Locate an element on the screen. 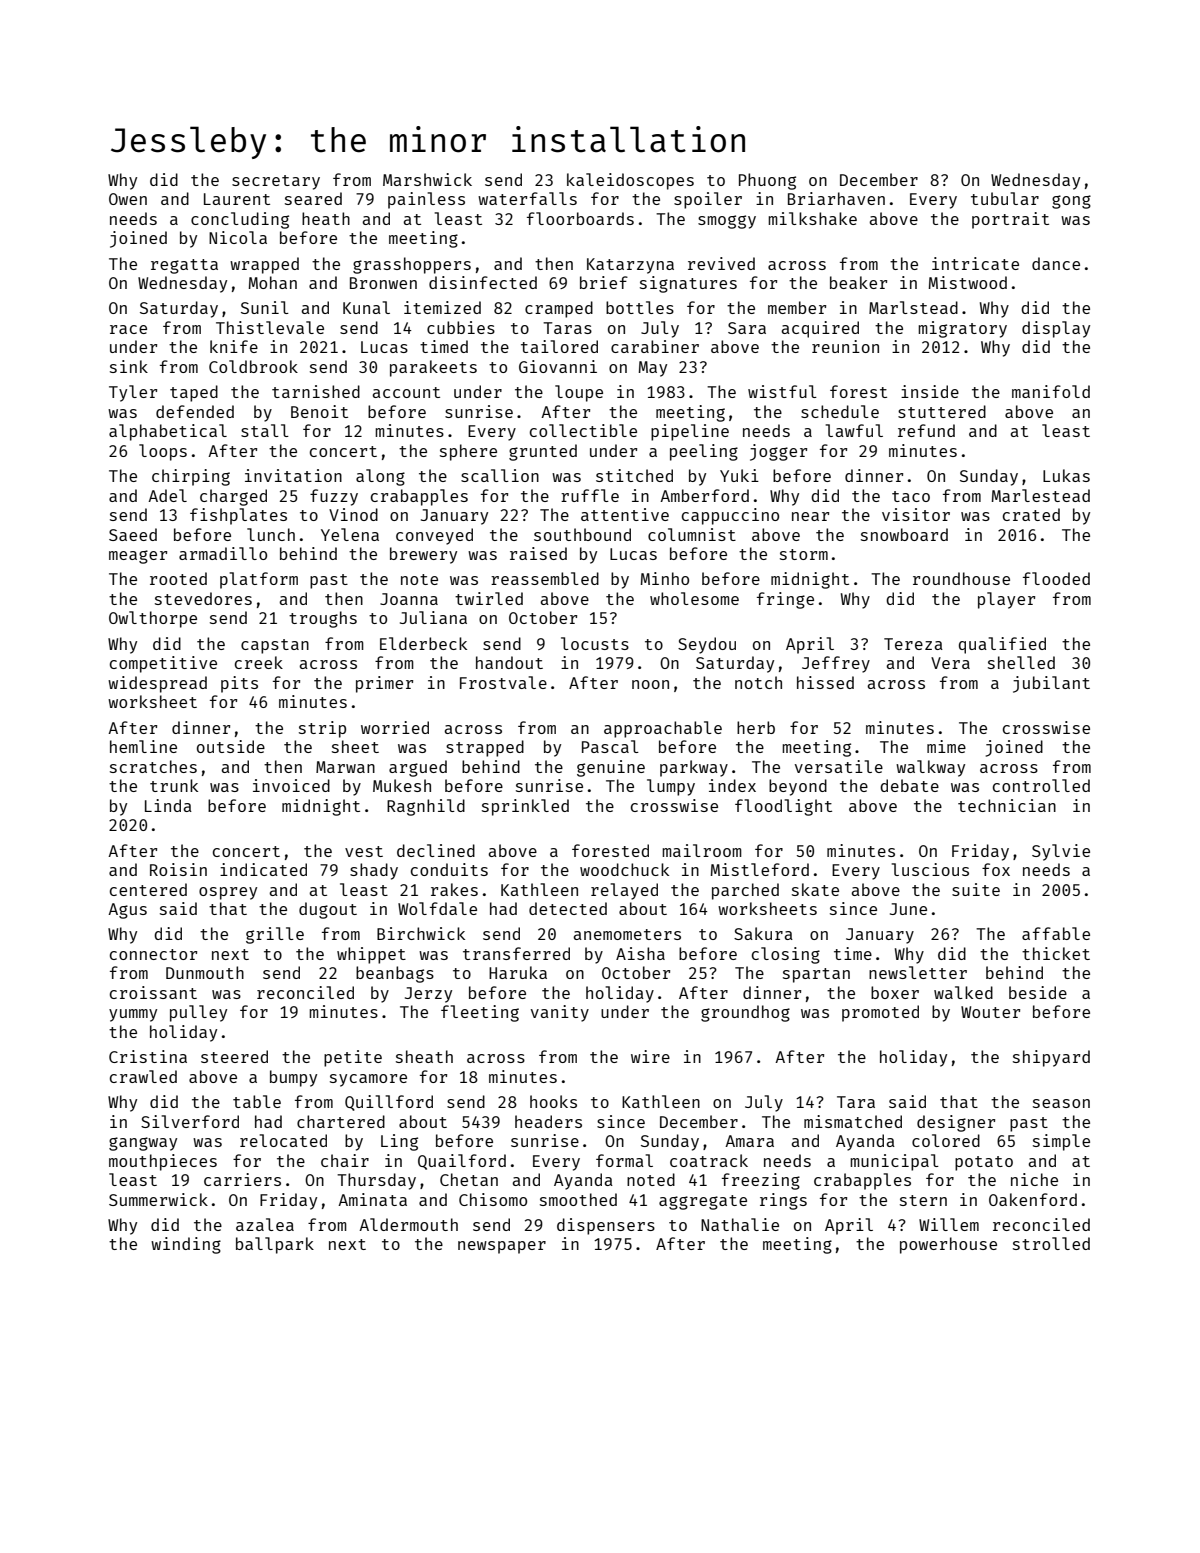 The image size is (1200, 1553). fleeting is located at coordinates (480, 1013).
